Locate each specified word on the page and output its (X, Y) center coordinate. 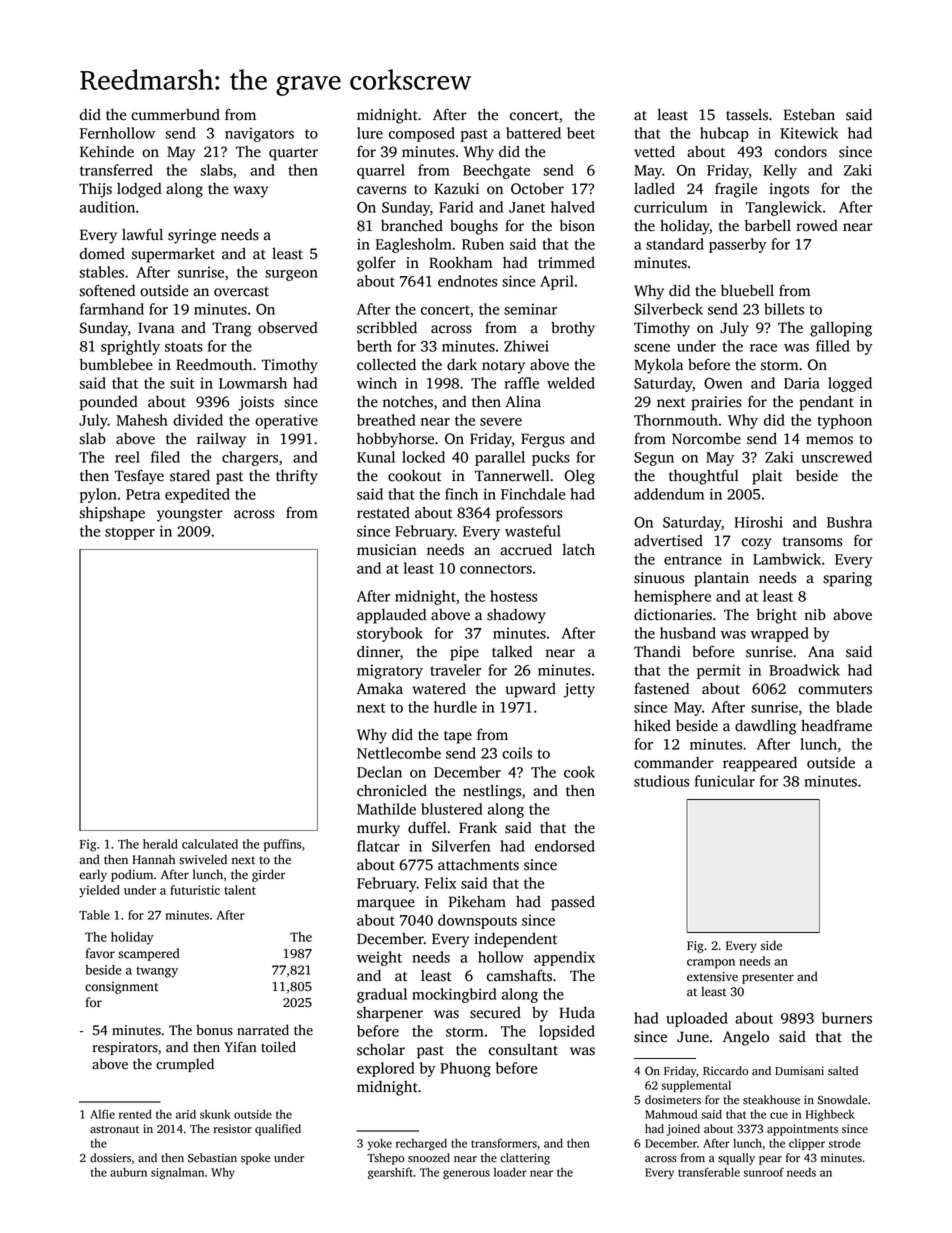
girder (268, 875)
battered (533, 133)
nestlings (492, 792)
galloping (841, 329)
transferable (709, 1172)
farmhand (112, 309)
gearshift (390, 1173)
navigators (259, 134)
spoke (255, 1159)
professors (529, 514)
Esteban (809, 115)
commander (673, 763)
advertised (668, 541)
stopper (130, 533)
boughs (474, 227)
